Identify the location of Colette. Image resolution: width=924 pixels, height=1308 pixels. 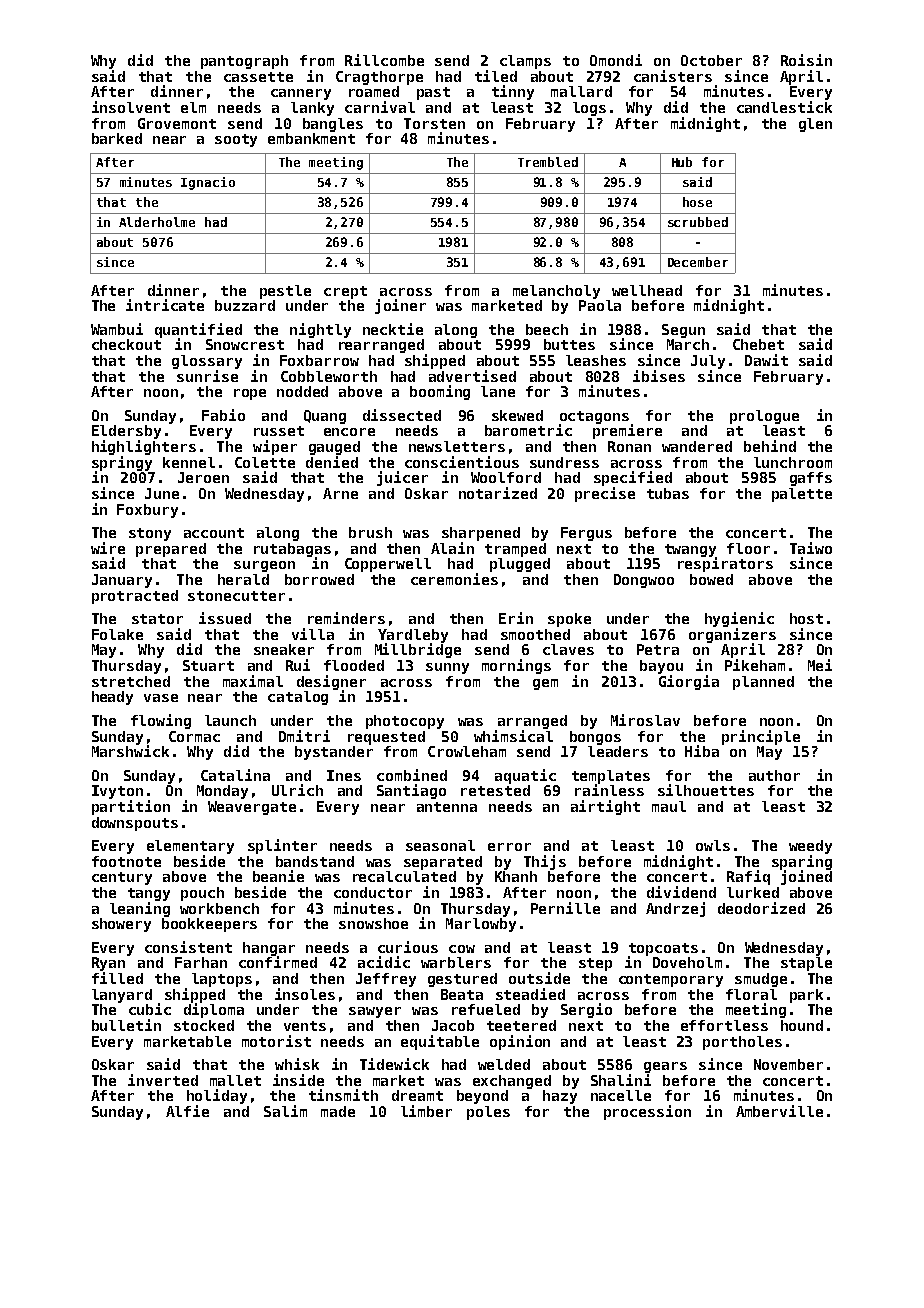
(265, 462).
